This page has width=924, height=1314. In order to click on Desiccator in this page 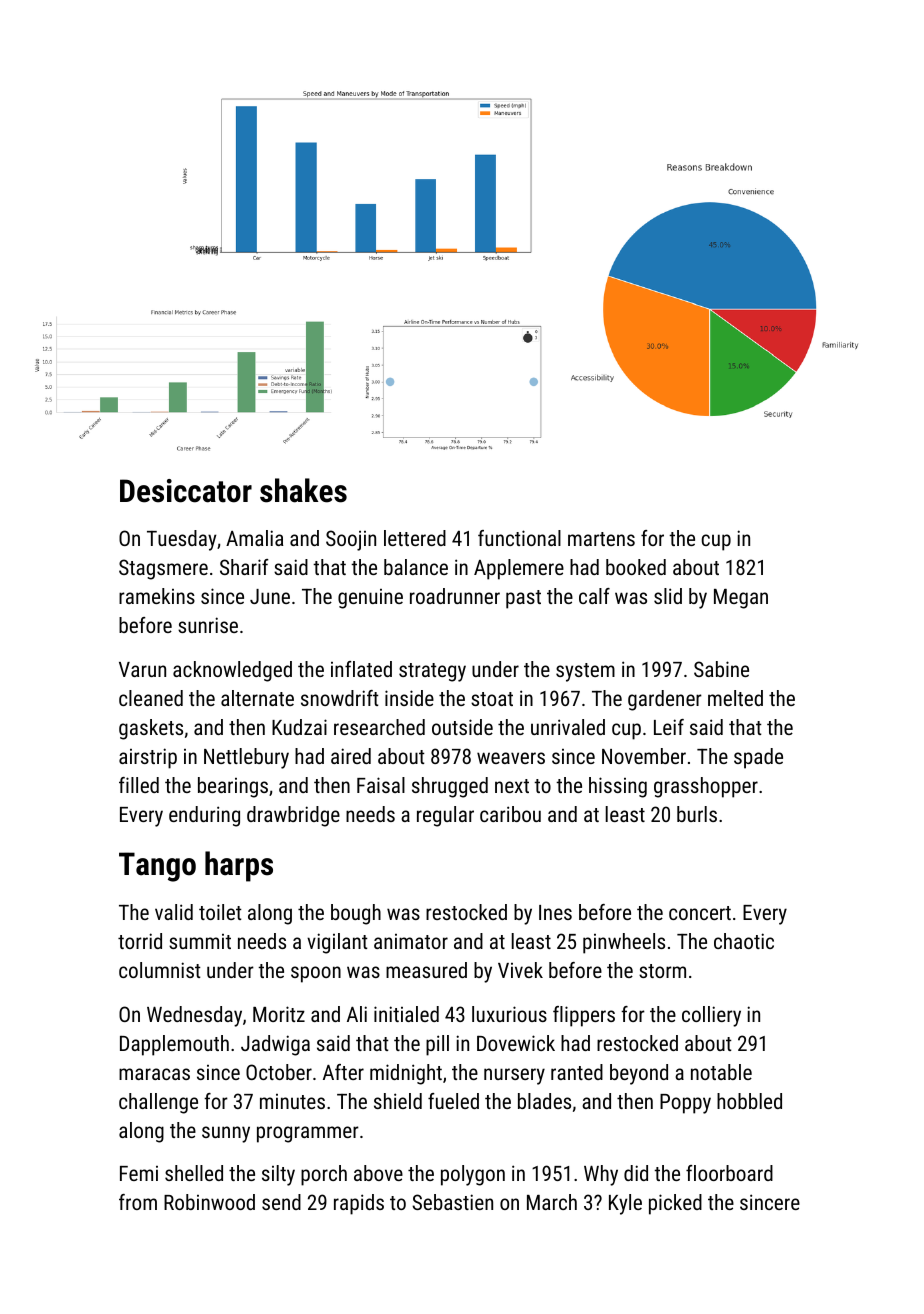, I will do `click(186, 491)`.
